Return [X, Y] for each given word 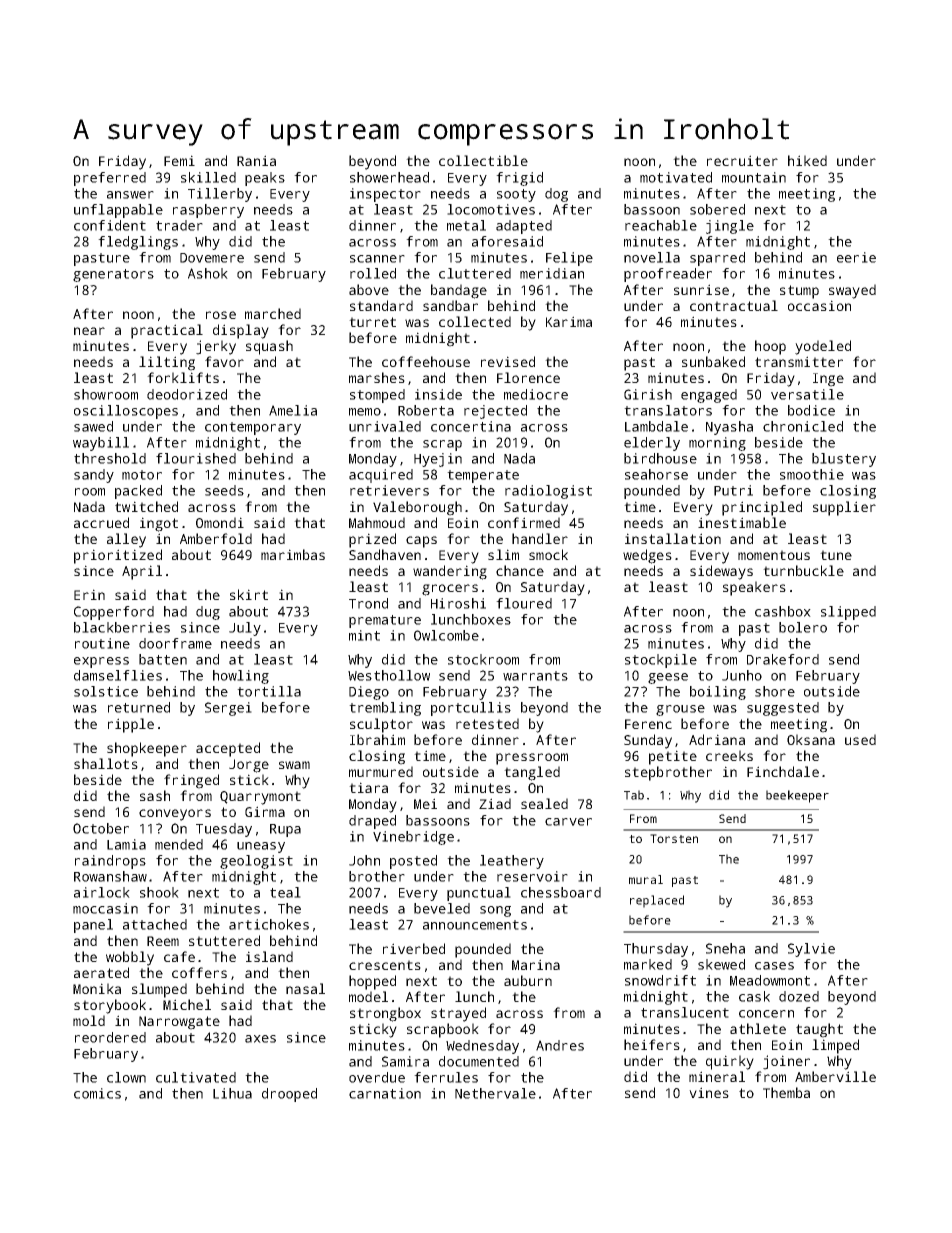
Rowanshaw [110, 876]
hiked [807, 160]
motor [142, 475]
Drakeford [783, 659]
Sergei [228, 709]
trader [179, 225]
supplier [844, 508]
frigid [519, 179]
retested [487, 723]
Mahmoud [377, 522]
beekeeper [797, 796]
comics [97, 1093]
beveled [442, 908]
